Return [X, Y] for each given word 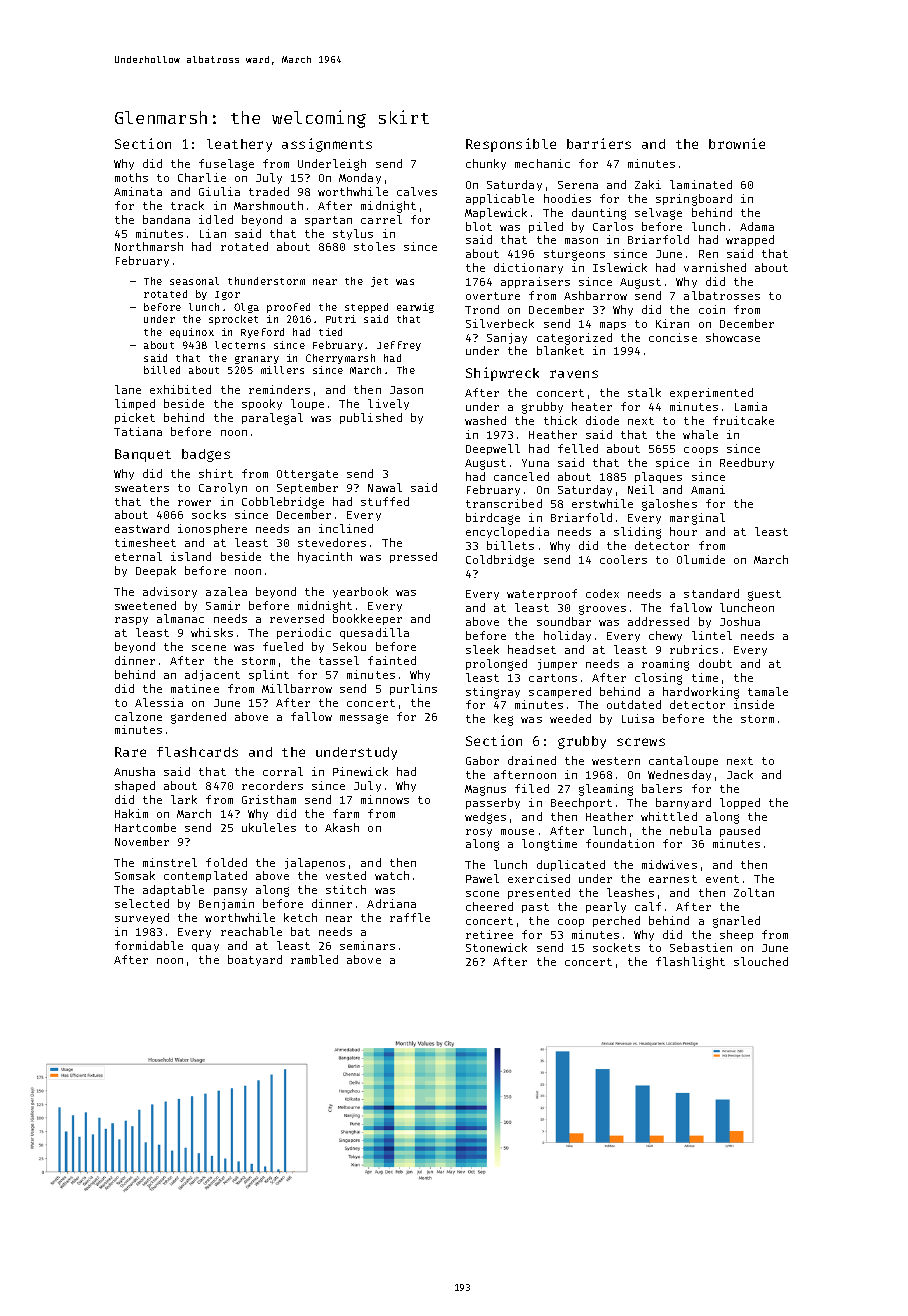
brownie [737, 143]
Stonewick [496, 947]
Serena [578, 185]
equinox [192, 333]
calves [417, 191]
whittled [669, 816]
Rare [130, 752]
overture [493, 296]
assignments [327, 145]
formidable [149, 945]
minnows [385, 799]
